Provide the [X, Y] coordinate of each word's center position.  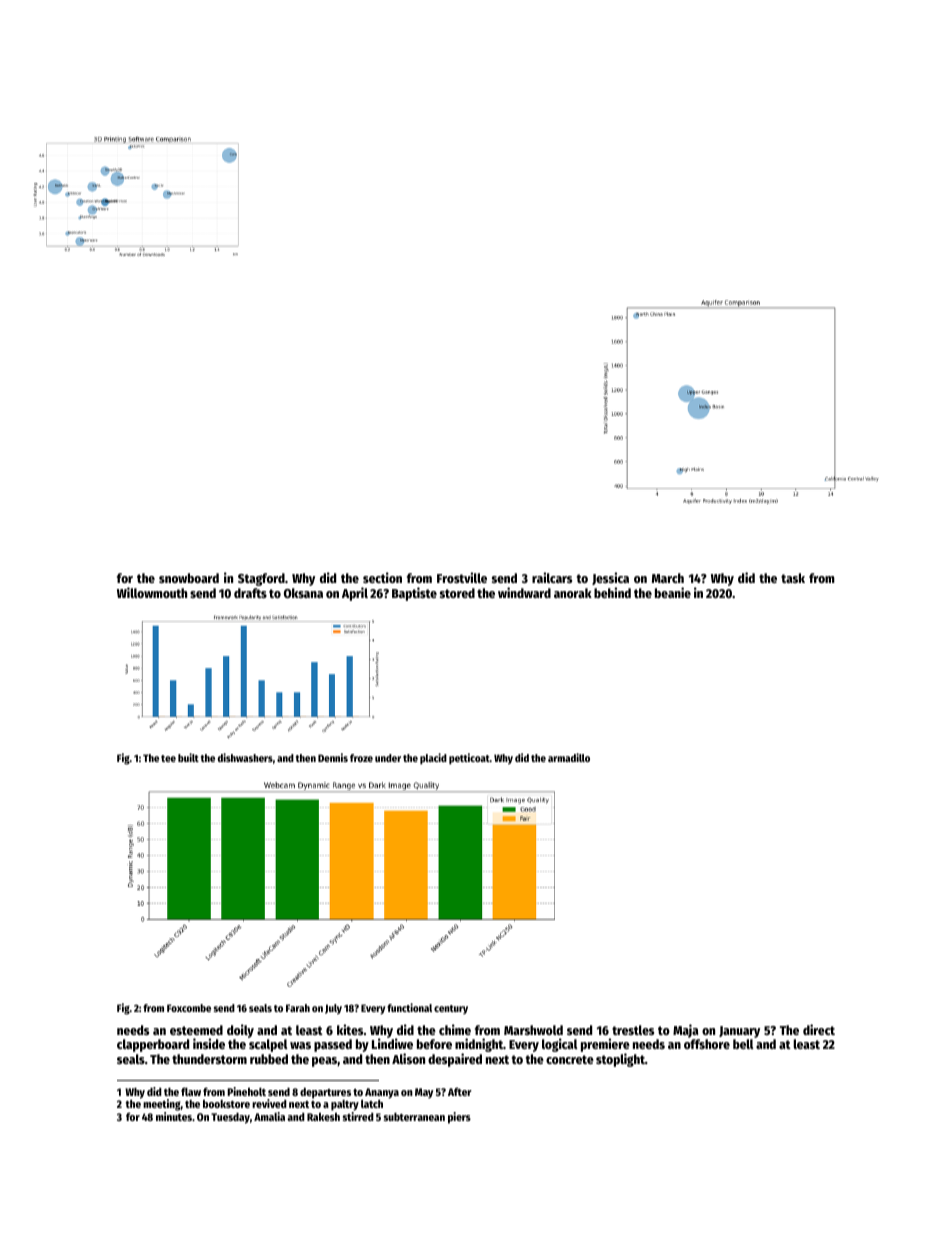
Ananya [382, 1093]
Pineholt [246, 1091]
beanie [673, 592]
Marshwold [533, 1030]
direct [819, 1029]
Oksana [303, 593]
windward [524, 592]
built [188, 757]
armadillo [569, 757]
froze [361, 758]
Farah [298, 1008]
